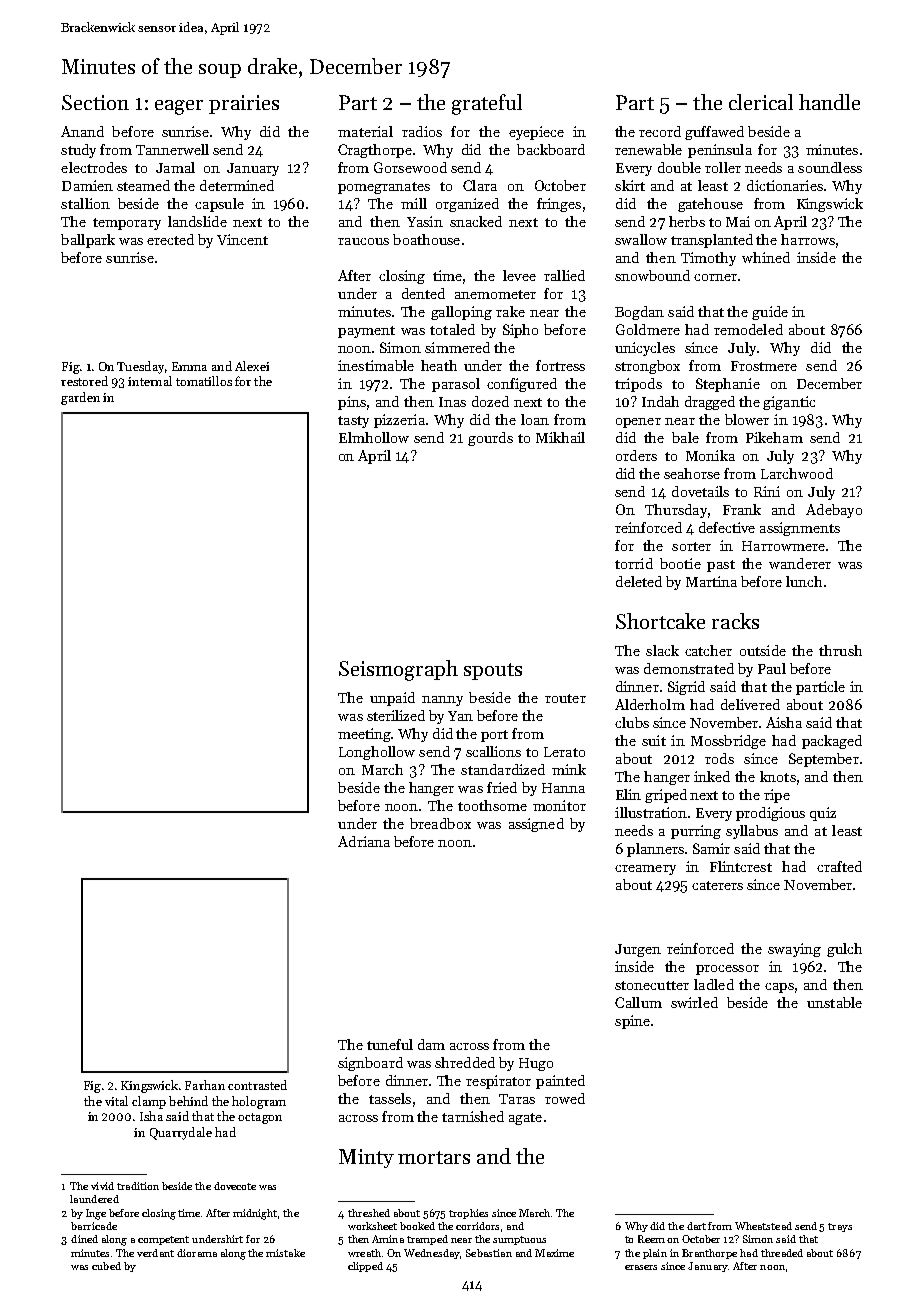 The image size is (924, 1308). I want to click on threshed, so click(369, 1213).
